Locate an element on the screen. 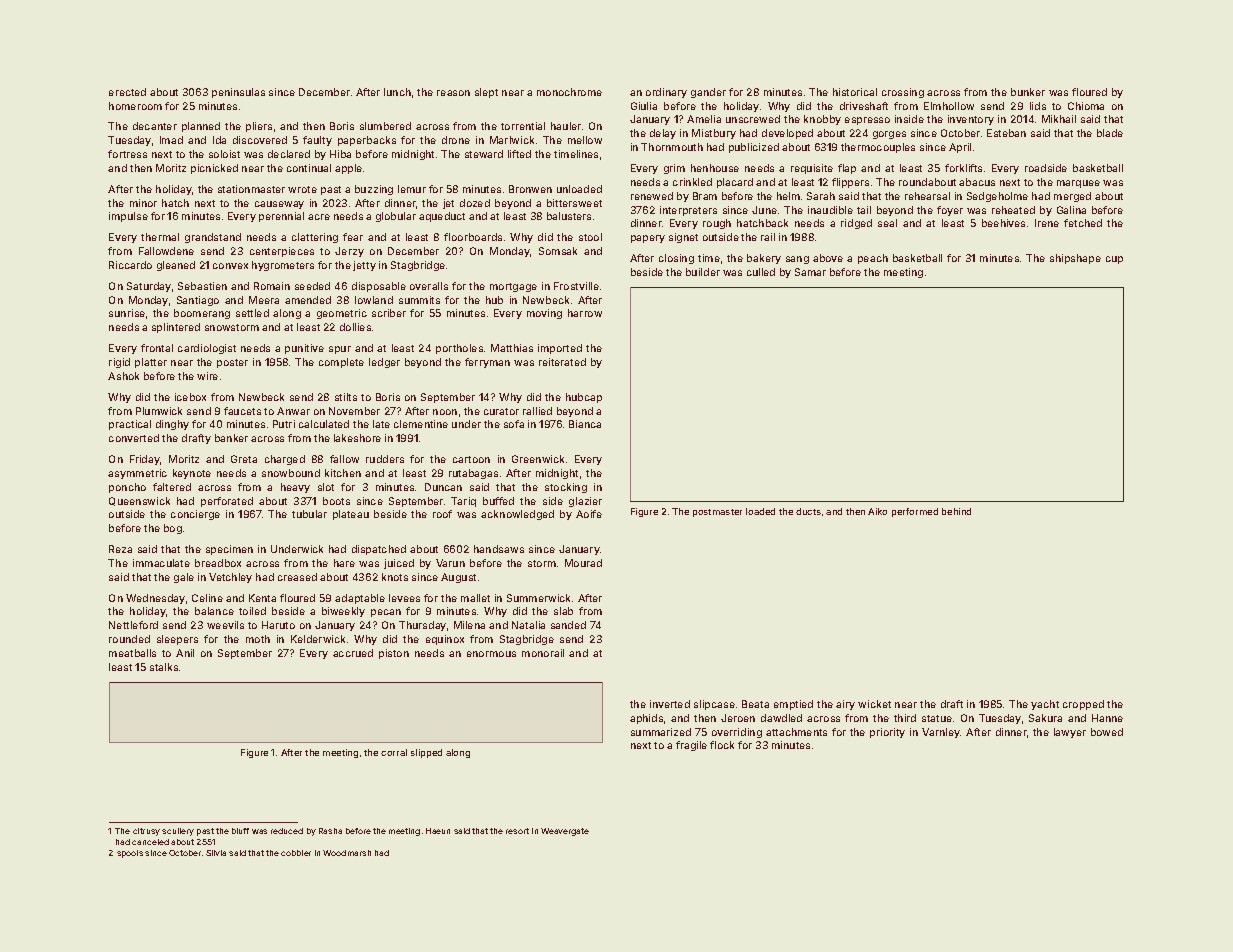 The image size is (1233, 952). specimen is located at coordinates (229, 550).
